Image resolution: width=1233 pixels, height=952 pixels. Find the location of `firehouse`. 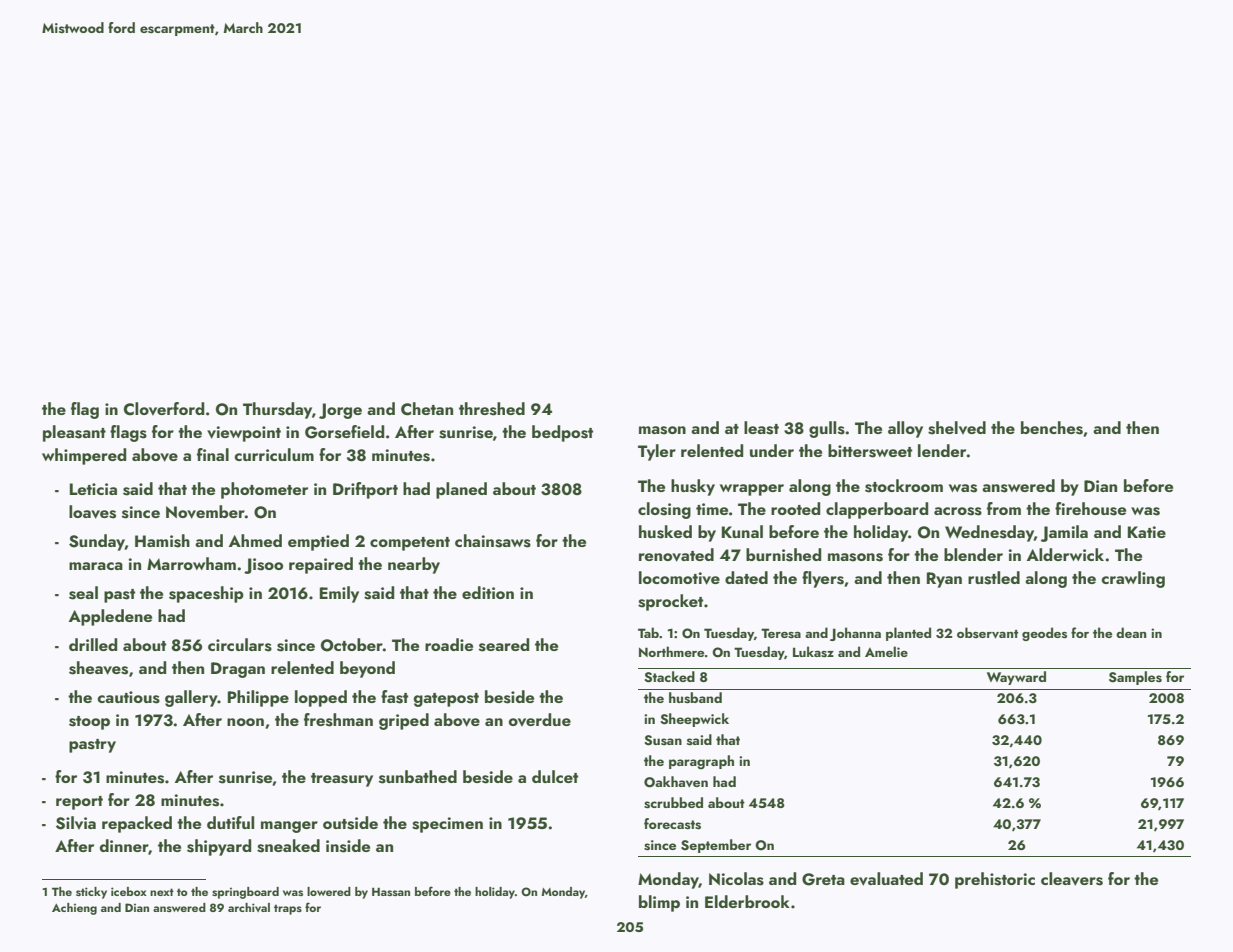

firehouse is located at coordinates (1090, 509).
